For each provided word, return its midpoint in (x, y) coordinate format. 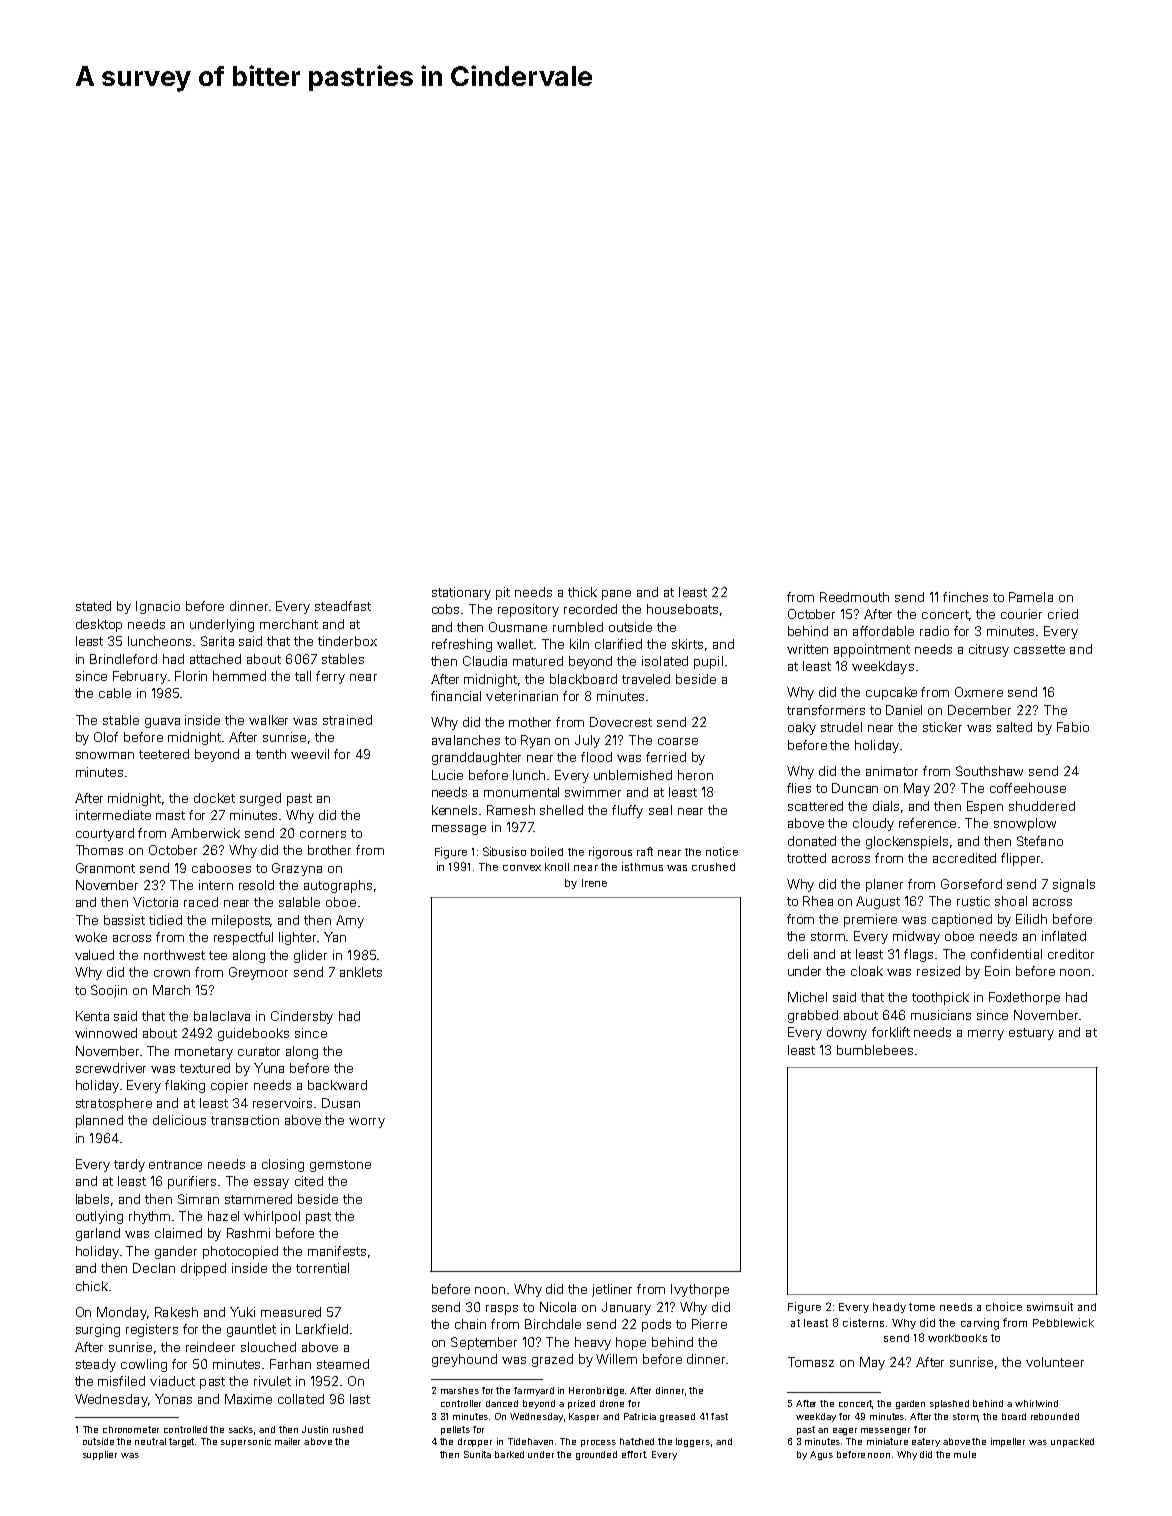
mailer (287, 1441)
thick (582, 592)
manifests (337, 1251)
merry (986, 1035)
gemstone (340, 1166)
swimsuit (1050, 1306)
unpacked (1072, 1442)
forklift (891, 1032)
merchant (289, 624)
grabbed (813, 1016)
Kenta (92, 1016)
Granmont (105, 868)
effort (634, 1454)
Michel (807, 997)
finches (965, 597)
